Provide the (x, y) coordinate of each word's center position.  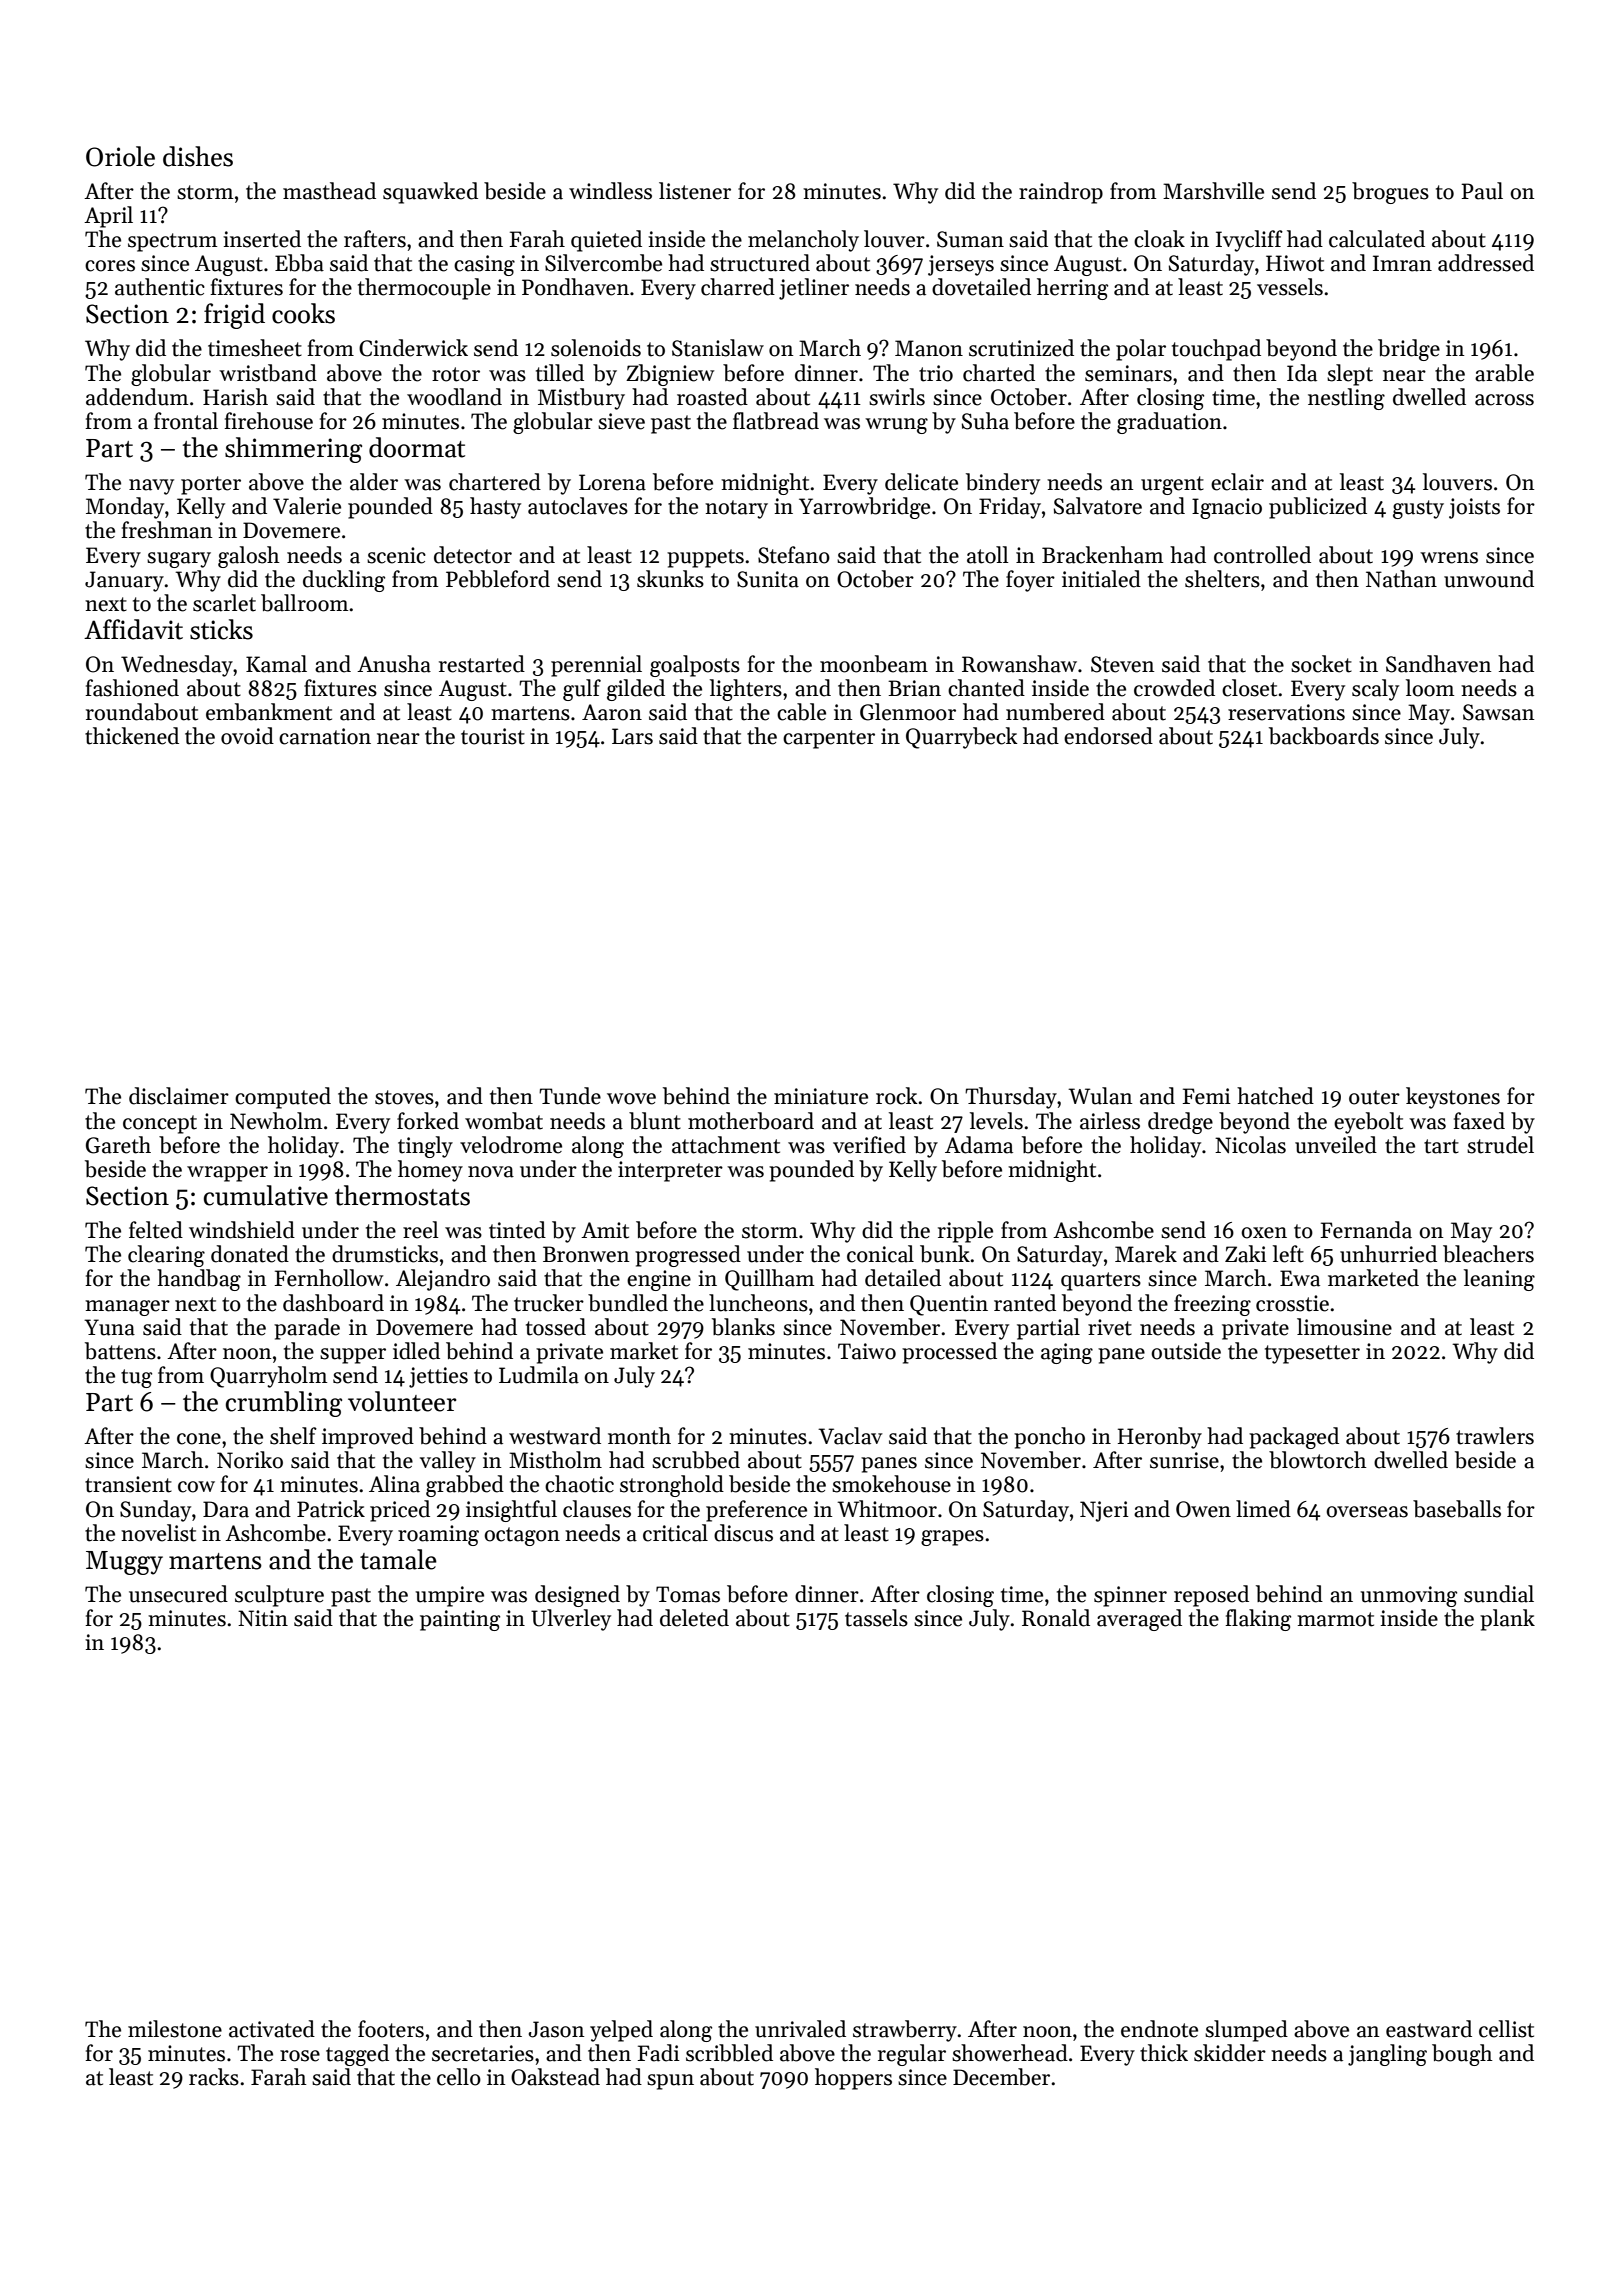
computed (283, 1098)
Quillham (769, 1280)
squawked (430, 193)
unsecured (178, 1594)
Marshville (1213, 191)
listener (695, 191)
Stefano (794, 555)
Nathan (1401, 579)
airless (1110, 1121)
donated (250, 1254)
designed (577, 1596)
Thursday (1011, 1098)
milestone (175, 2029)
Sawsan (1498, 712)
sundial (1499, 1594)
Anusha (394, 664)
